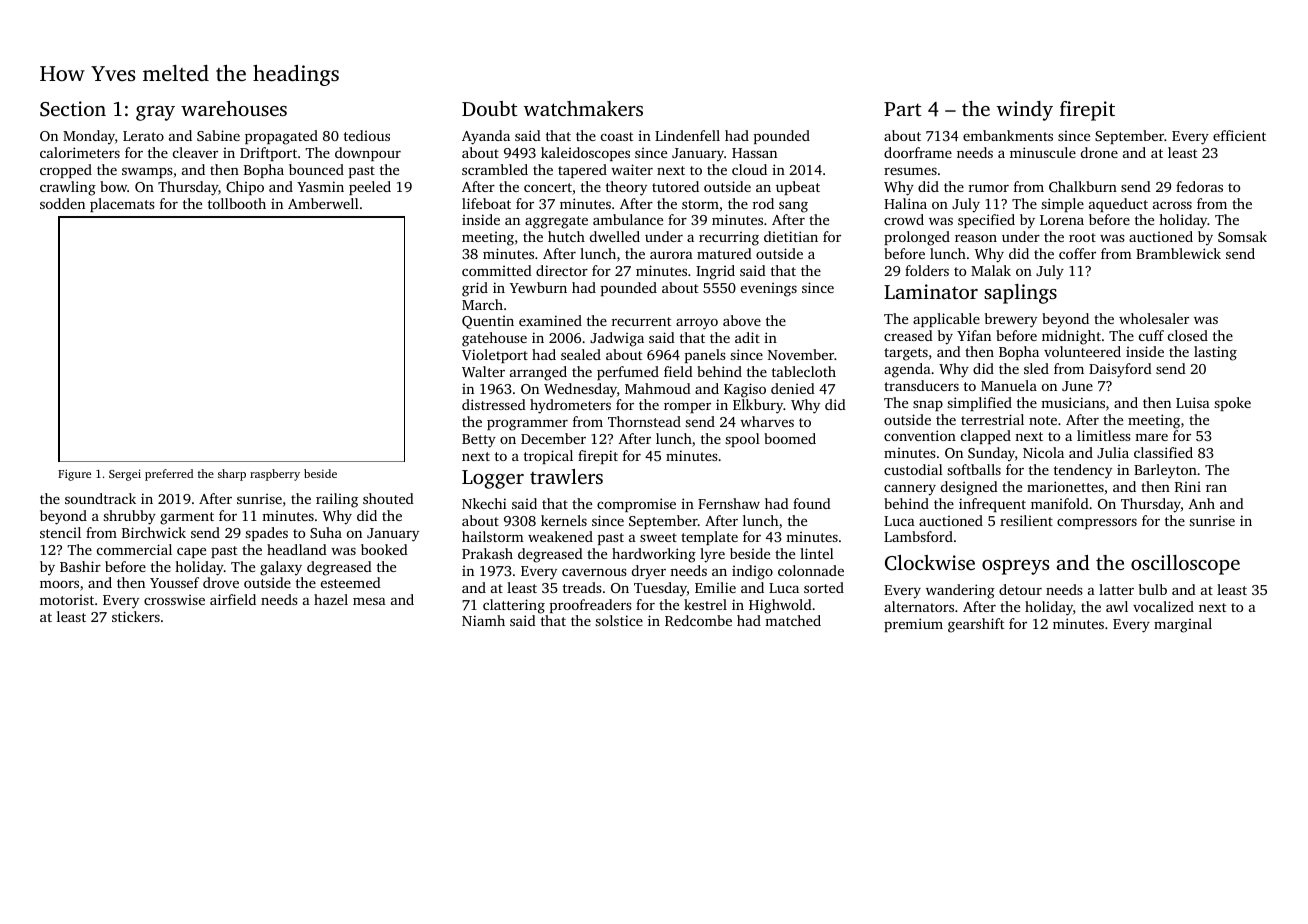  What do you see at coordinates (234, 108) in the image?
I see `warehouses` at bounding box center [234, 108].
